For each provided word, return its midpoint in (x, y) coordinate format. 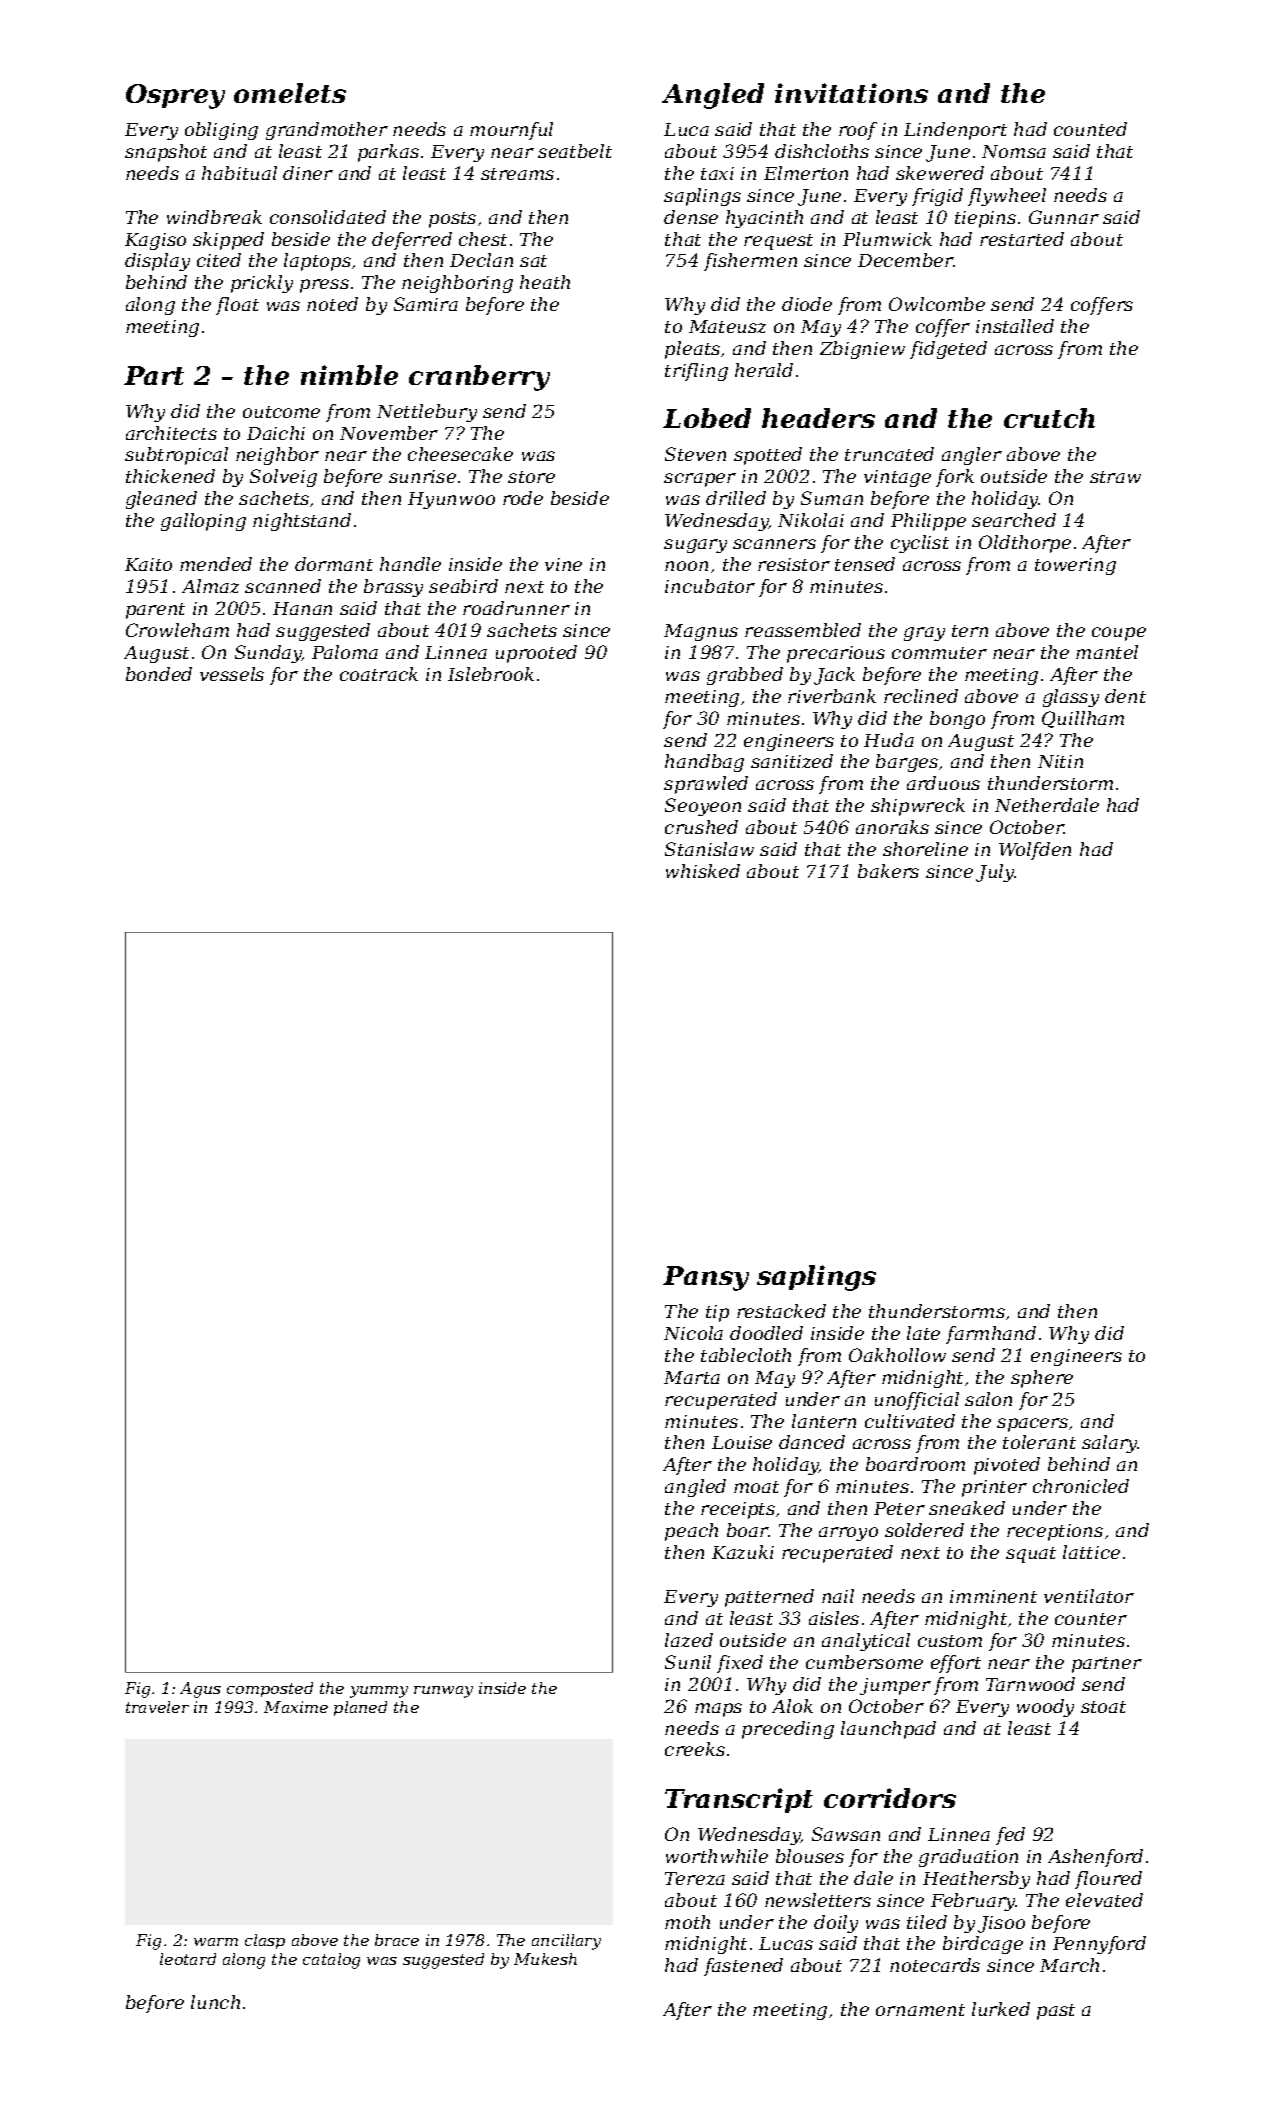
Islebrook (491, 674)
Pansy (706, 1278)
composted (270, 1689)
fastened (743, 1967)
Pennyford (1099, 1945)
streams (517, 174)
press (324, 286)
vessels (232, 674)
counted (1090, 129)
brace (397, 1940)
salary (1110, 1444)
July (995, 873)
